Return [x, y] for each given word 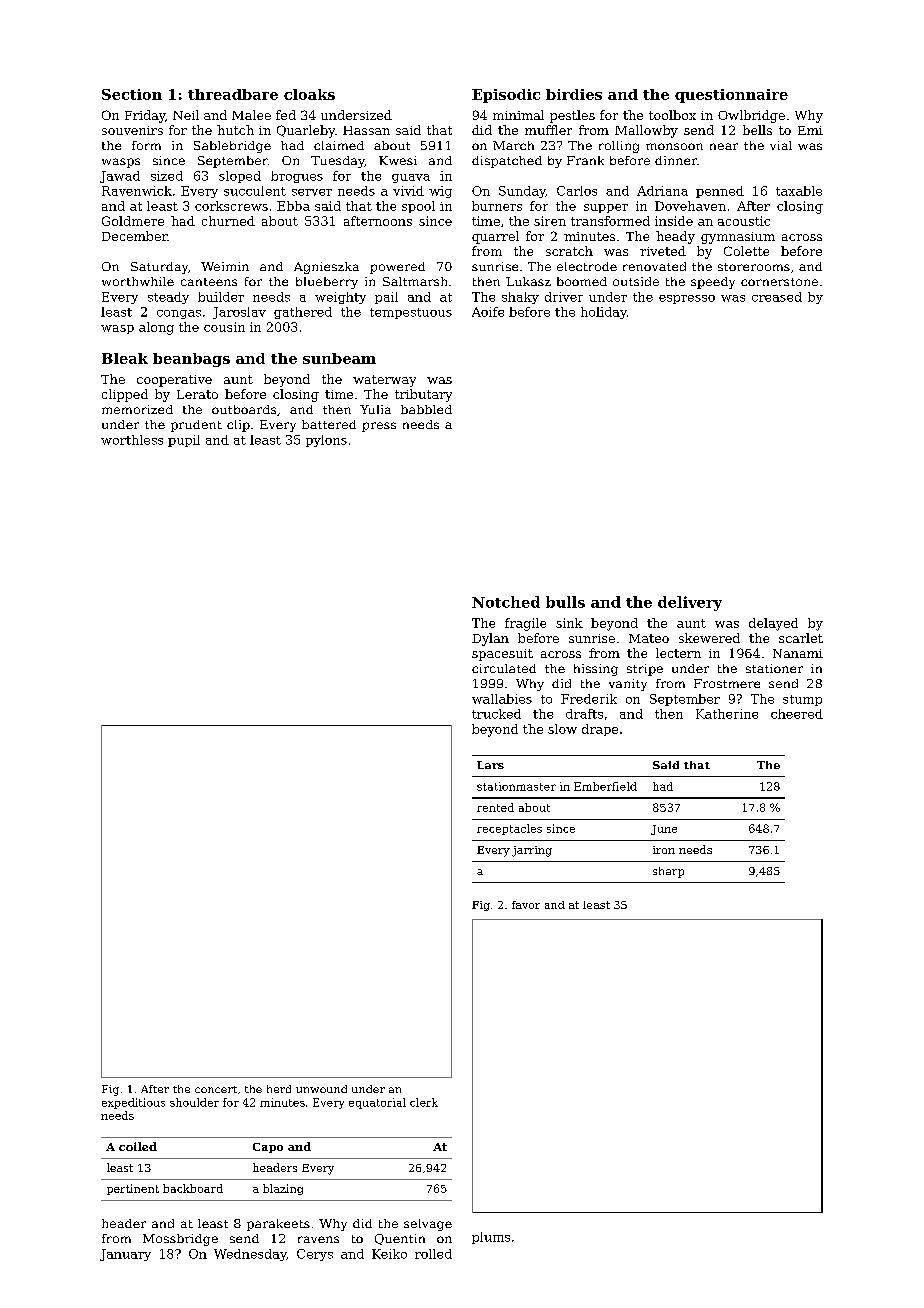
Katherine [727, 714]
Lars [490, 765]
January [125, 1255]
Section [132, 94]
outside [636, 281]
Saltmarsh [415, 281]
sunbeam [339, 358]
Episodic [506, 96]
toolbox [672, 115]
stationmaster [516, 786]
